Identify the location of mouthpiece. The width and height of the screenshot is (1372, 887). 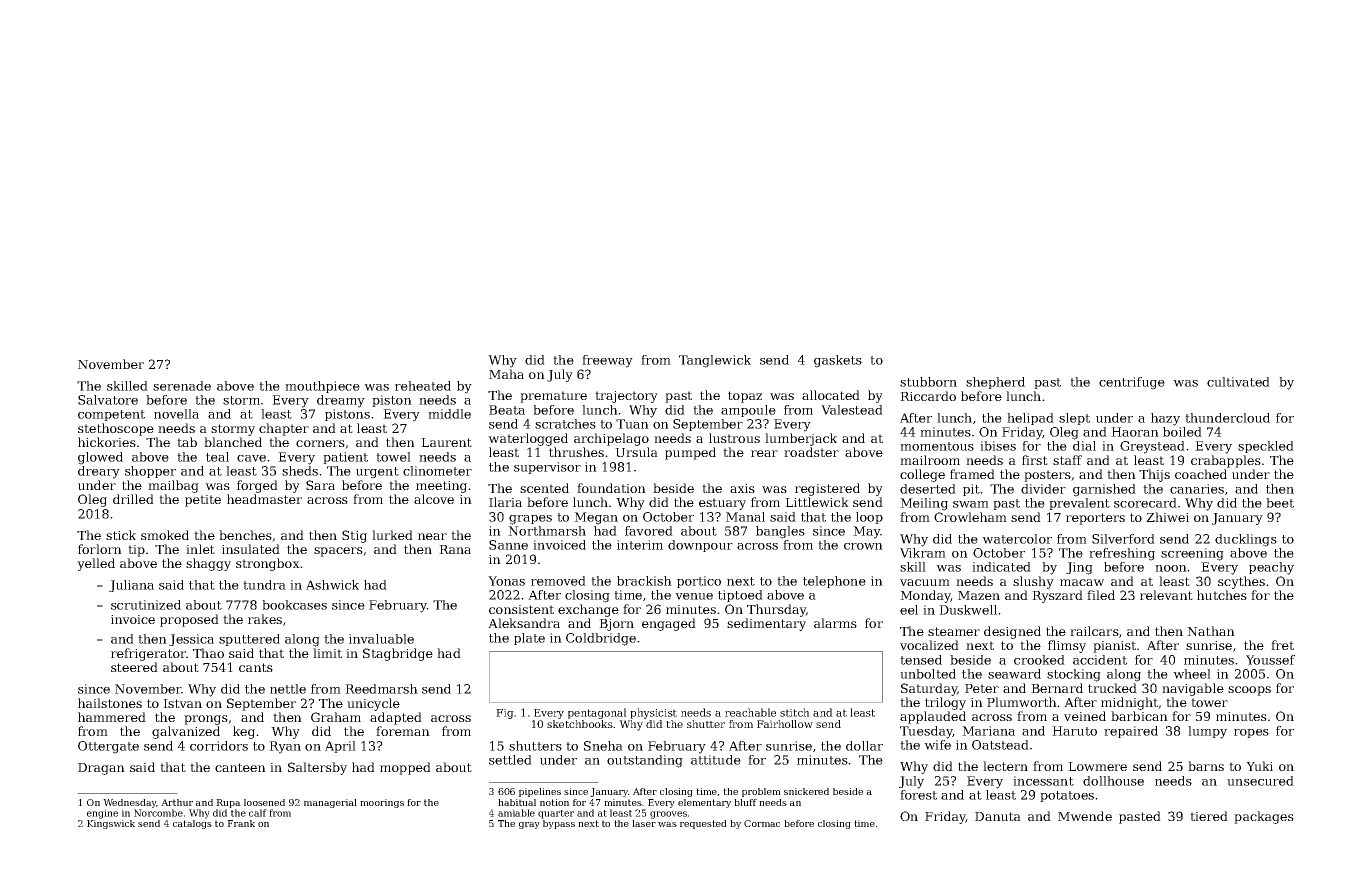
(322, 387).
